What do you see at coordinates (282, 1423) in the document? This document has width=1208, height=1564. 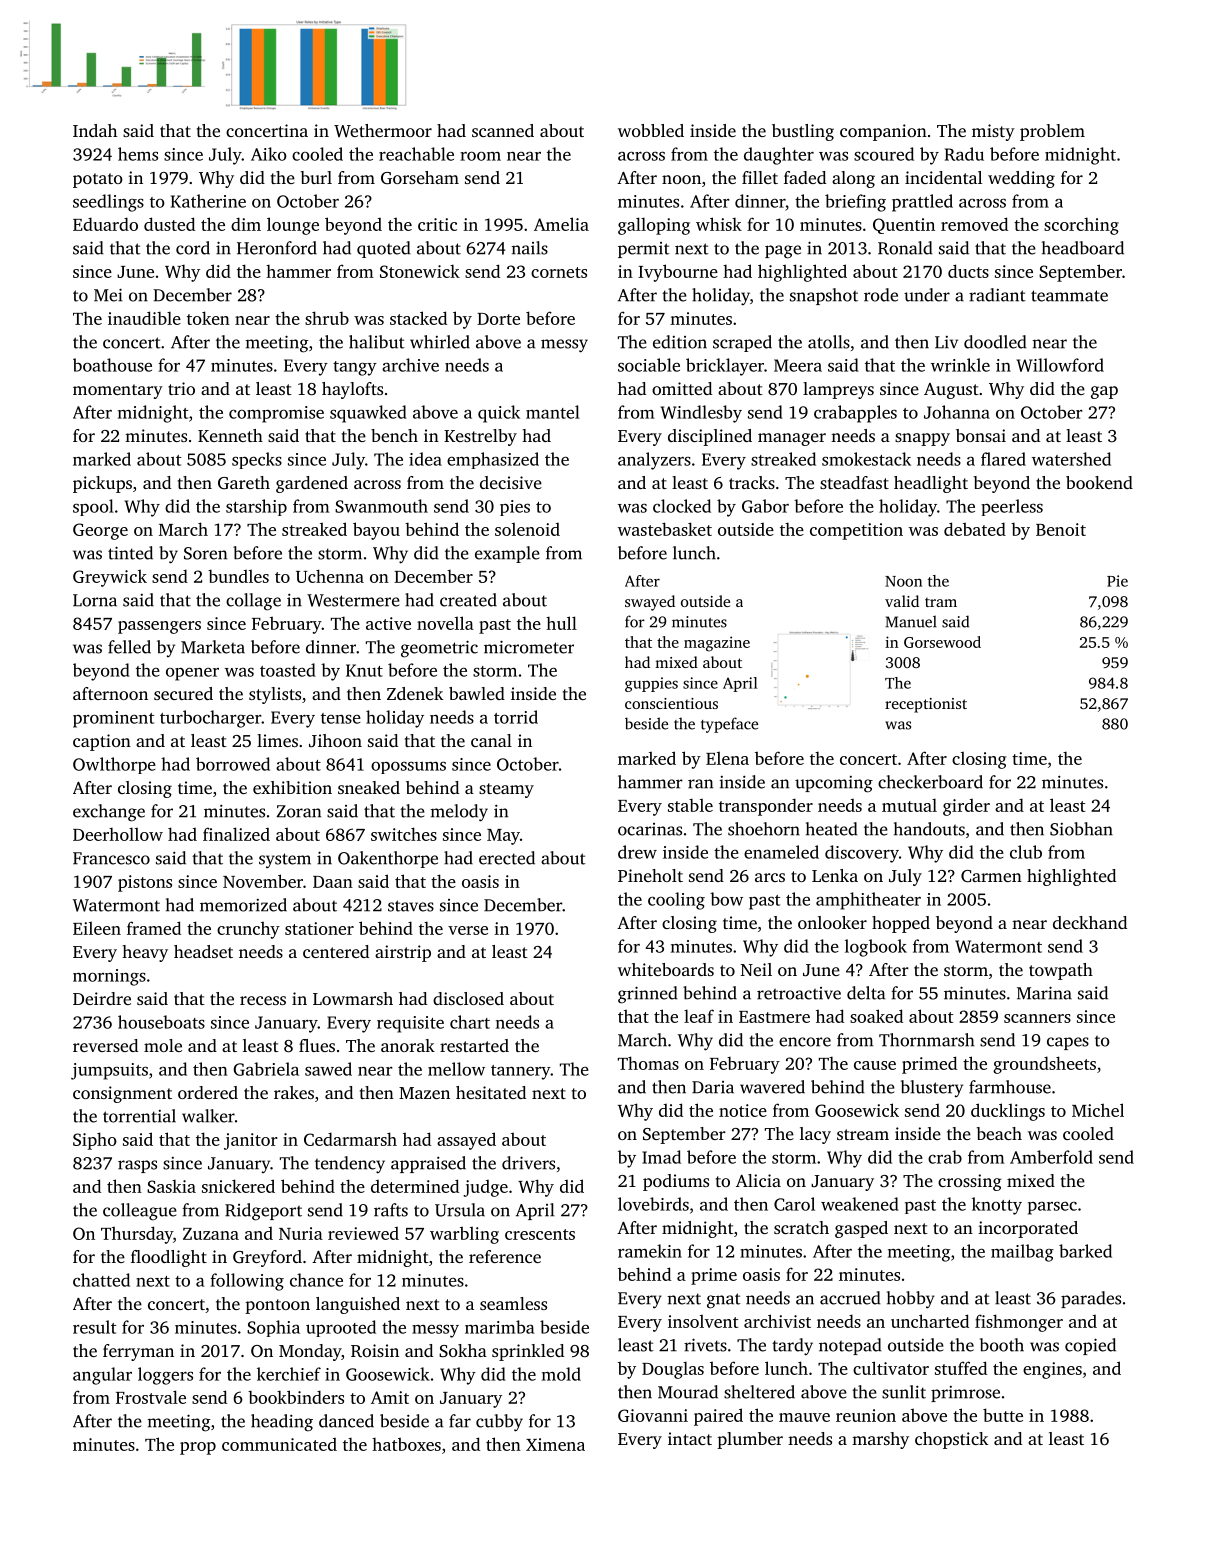 I see `heading` at bounding box center [282, 1423].
